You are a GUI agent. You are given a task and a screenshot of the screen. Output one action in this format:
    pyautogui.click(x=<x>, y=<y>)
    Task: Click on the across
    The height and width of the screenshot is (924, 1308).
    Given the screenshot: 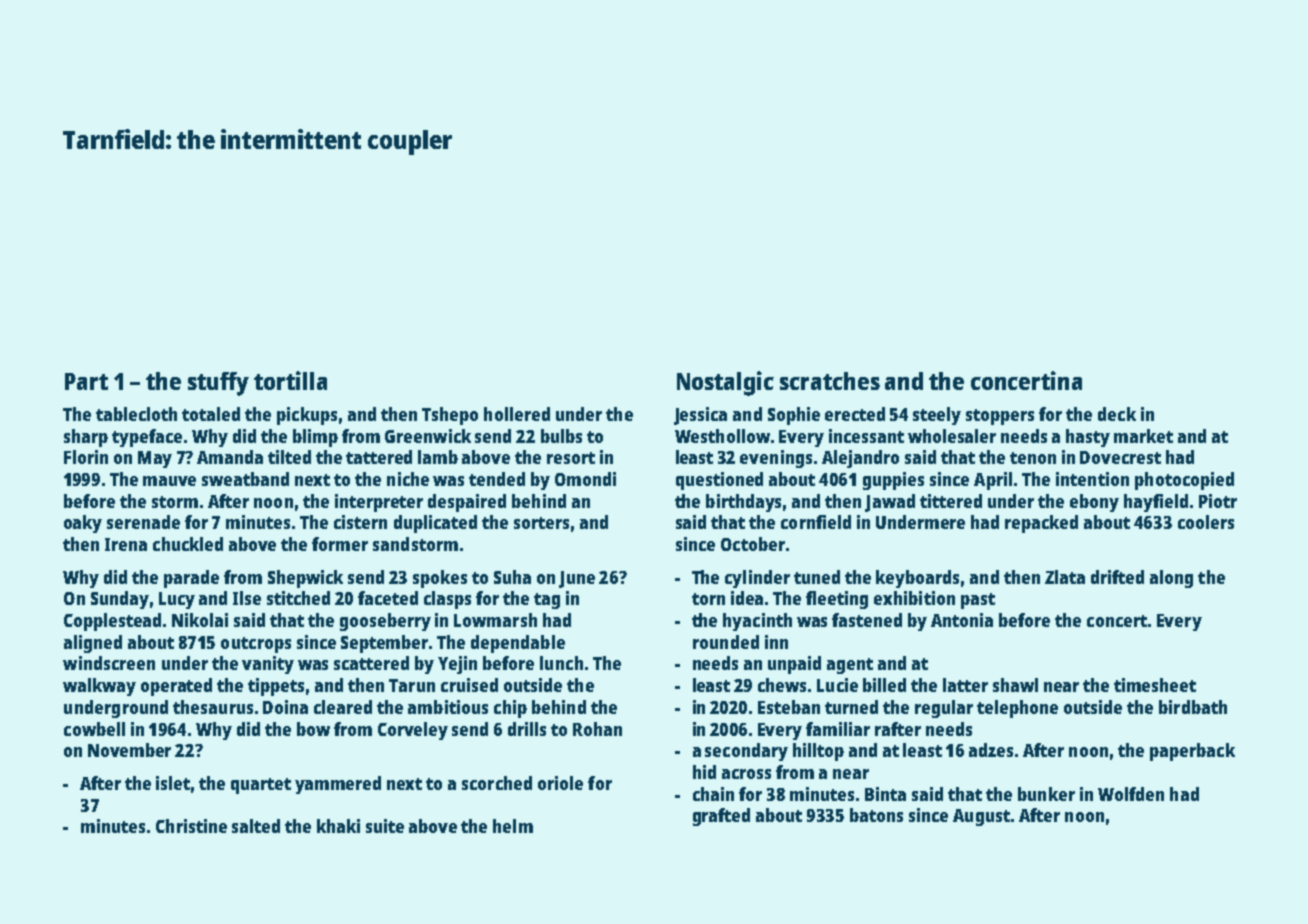 What is the action you would take?
    pyautogui.click(x=746, y=774)
